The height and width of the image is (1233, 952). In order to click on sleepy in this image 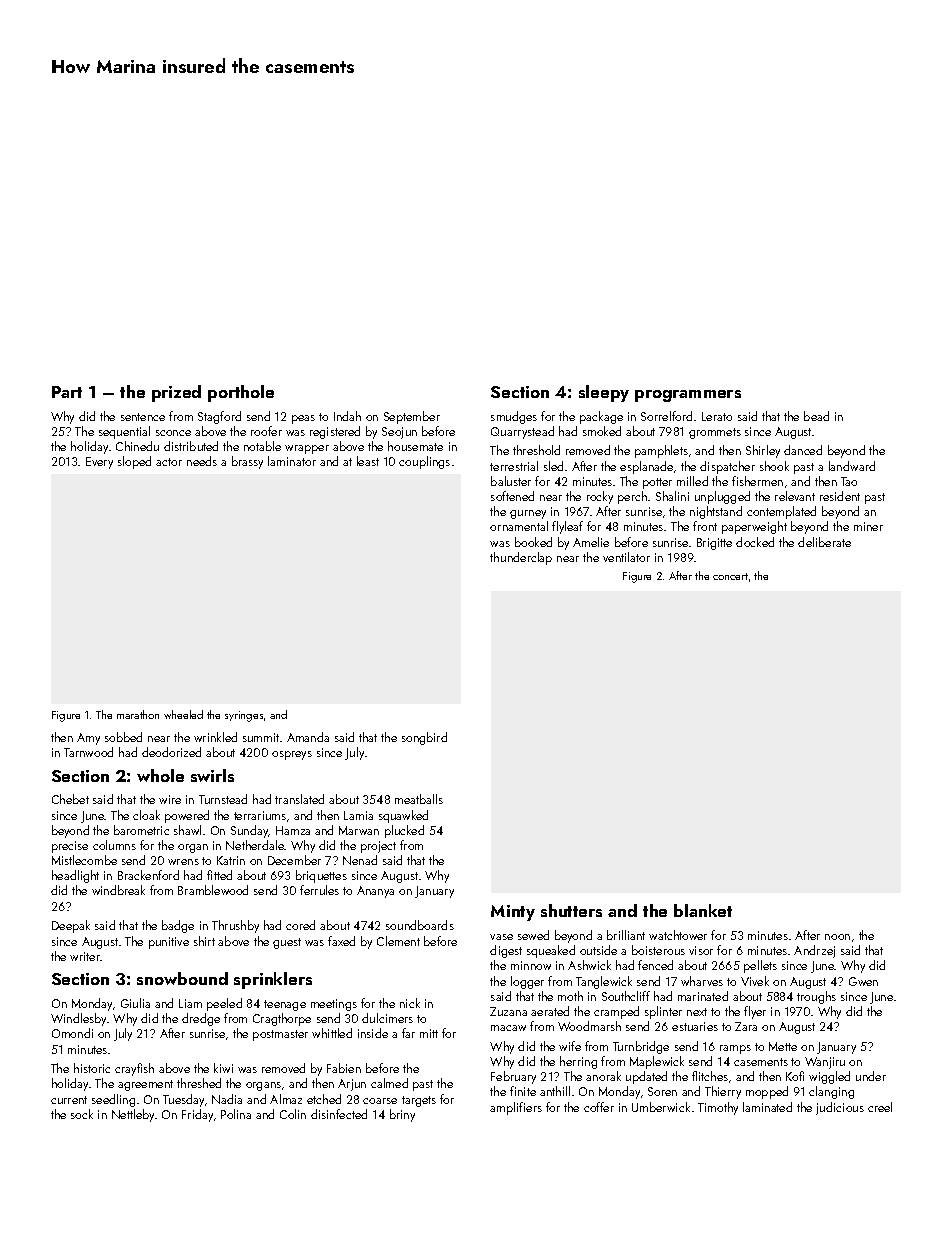, I will do `click(604, 393)`.
